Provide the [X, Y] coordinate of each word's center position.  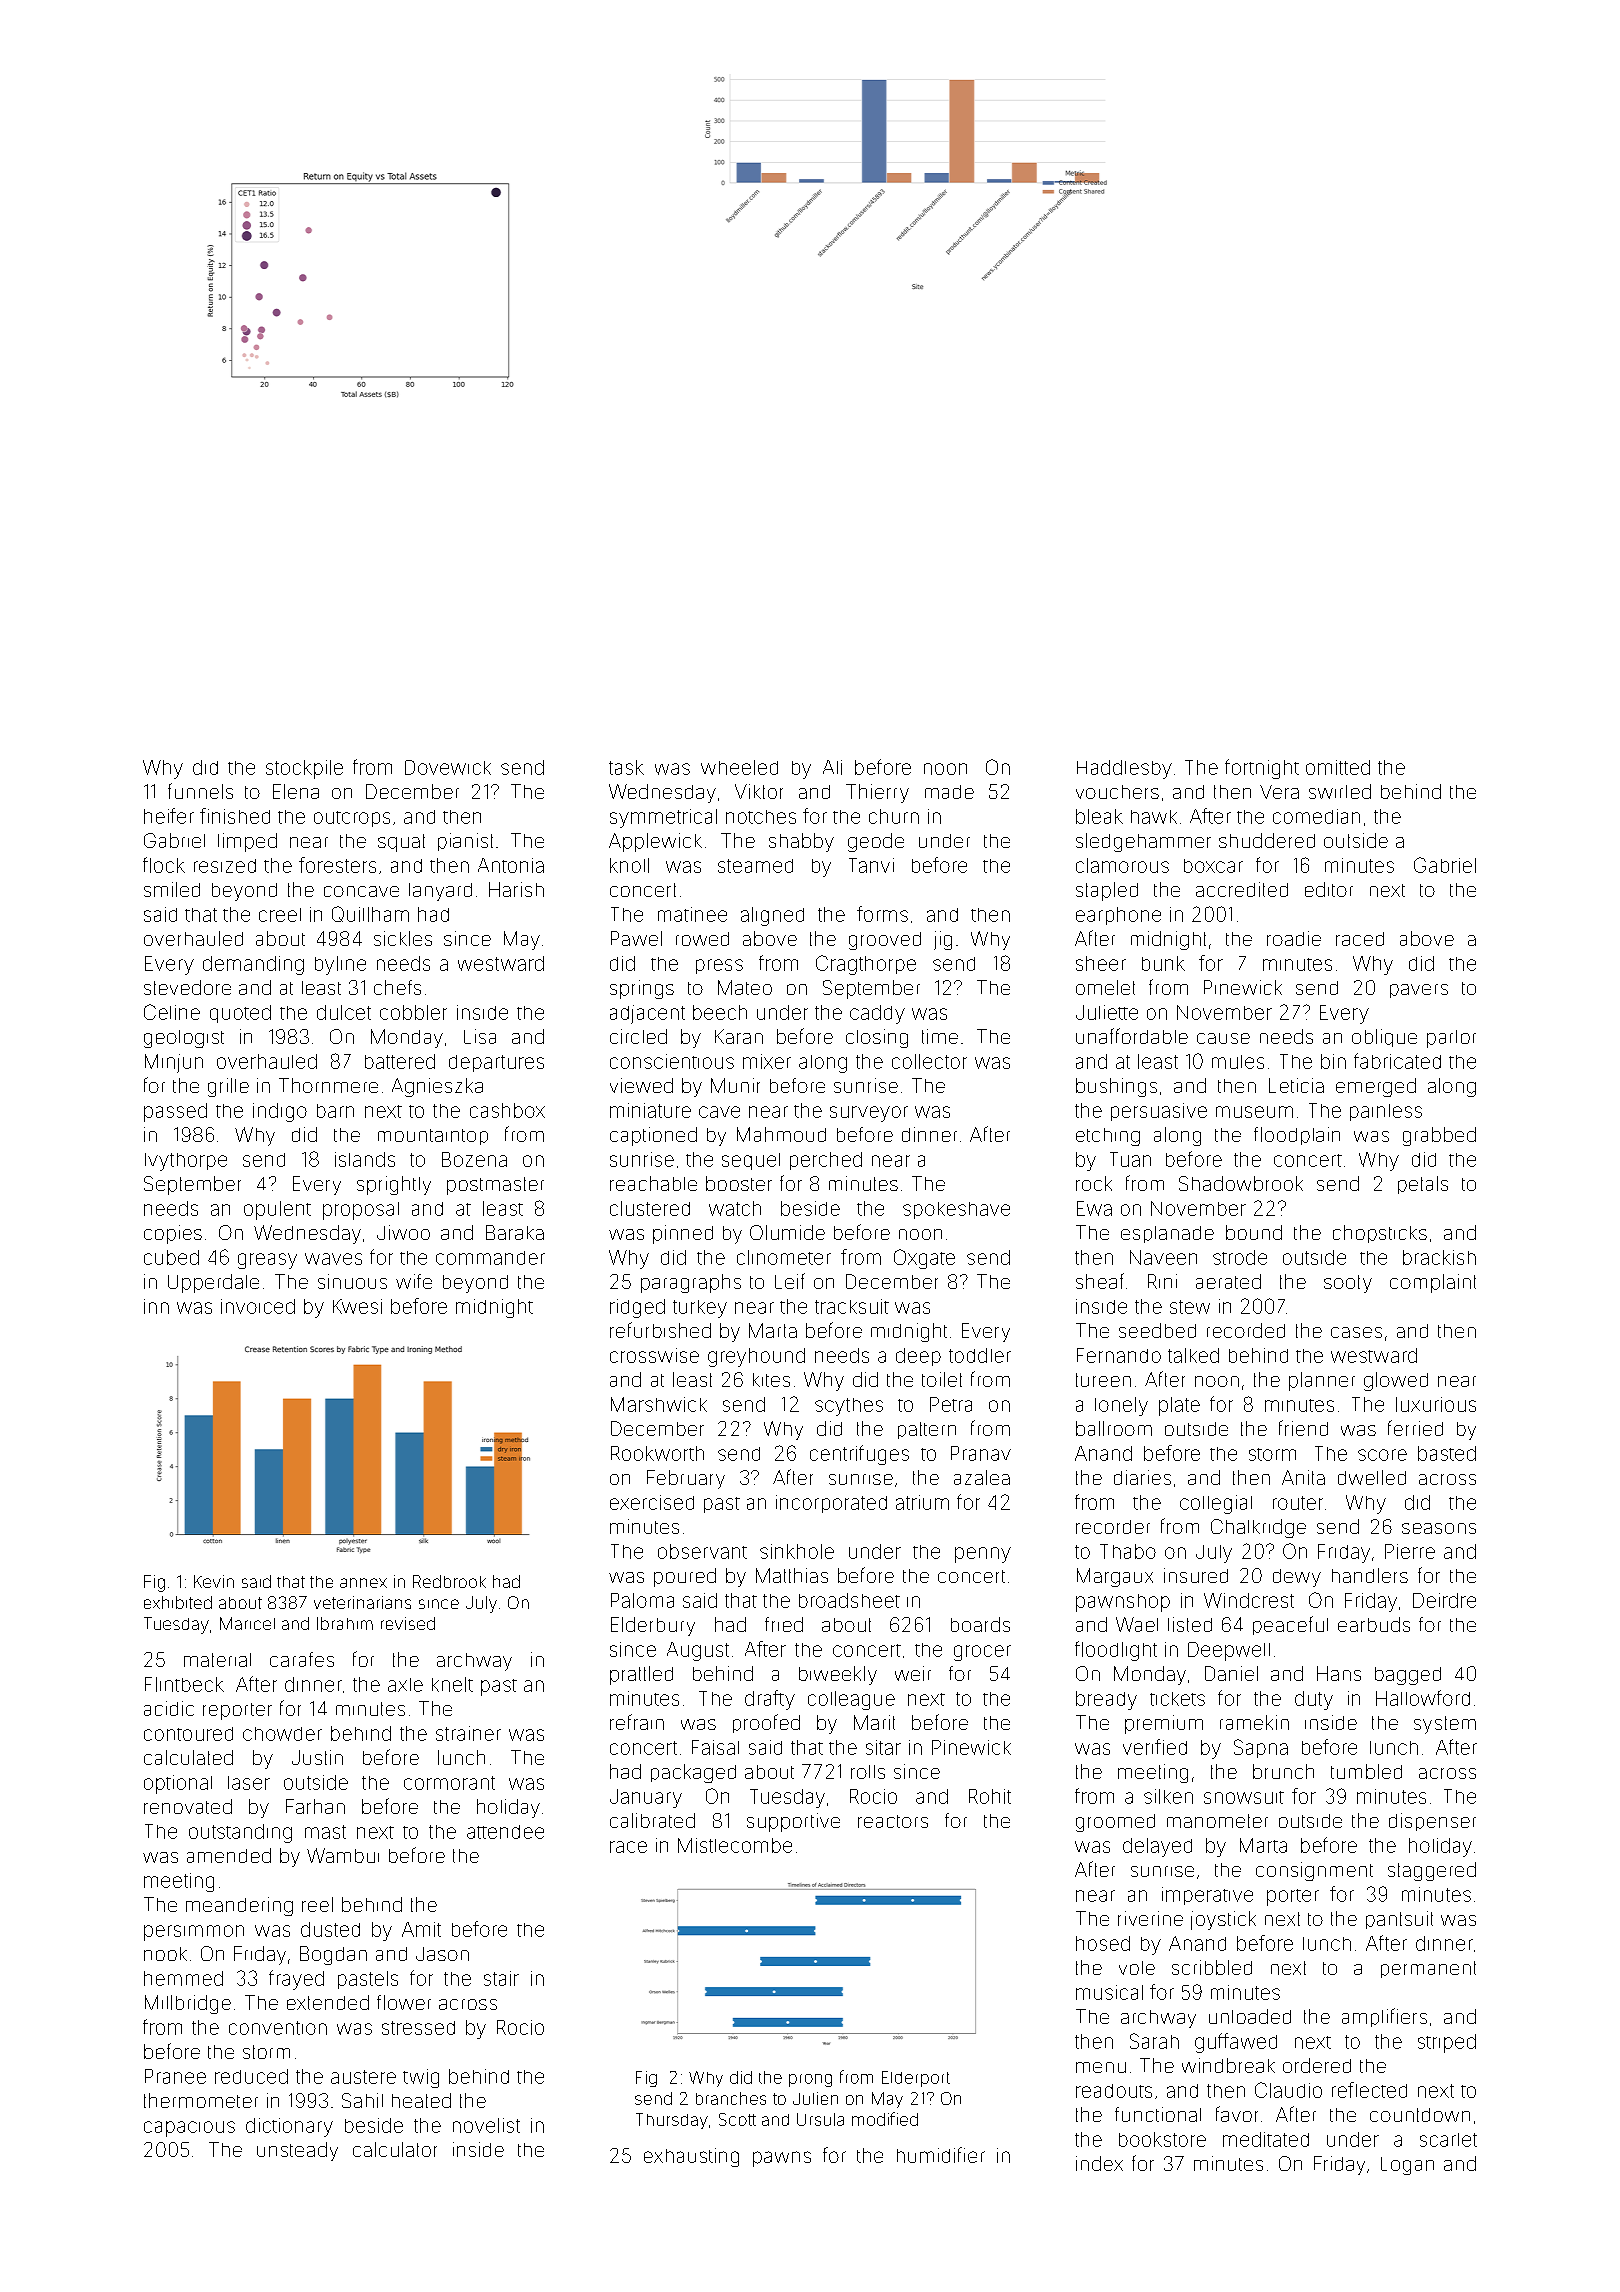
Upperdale [213, 1283]
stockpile [304, 769]
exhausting [691, 2157]
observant [702, 1551]
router [1298, 1503]
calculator [395, 2149]
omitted [1338, 767]
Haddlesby [1124, 769]
